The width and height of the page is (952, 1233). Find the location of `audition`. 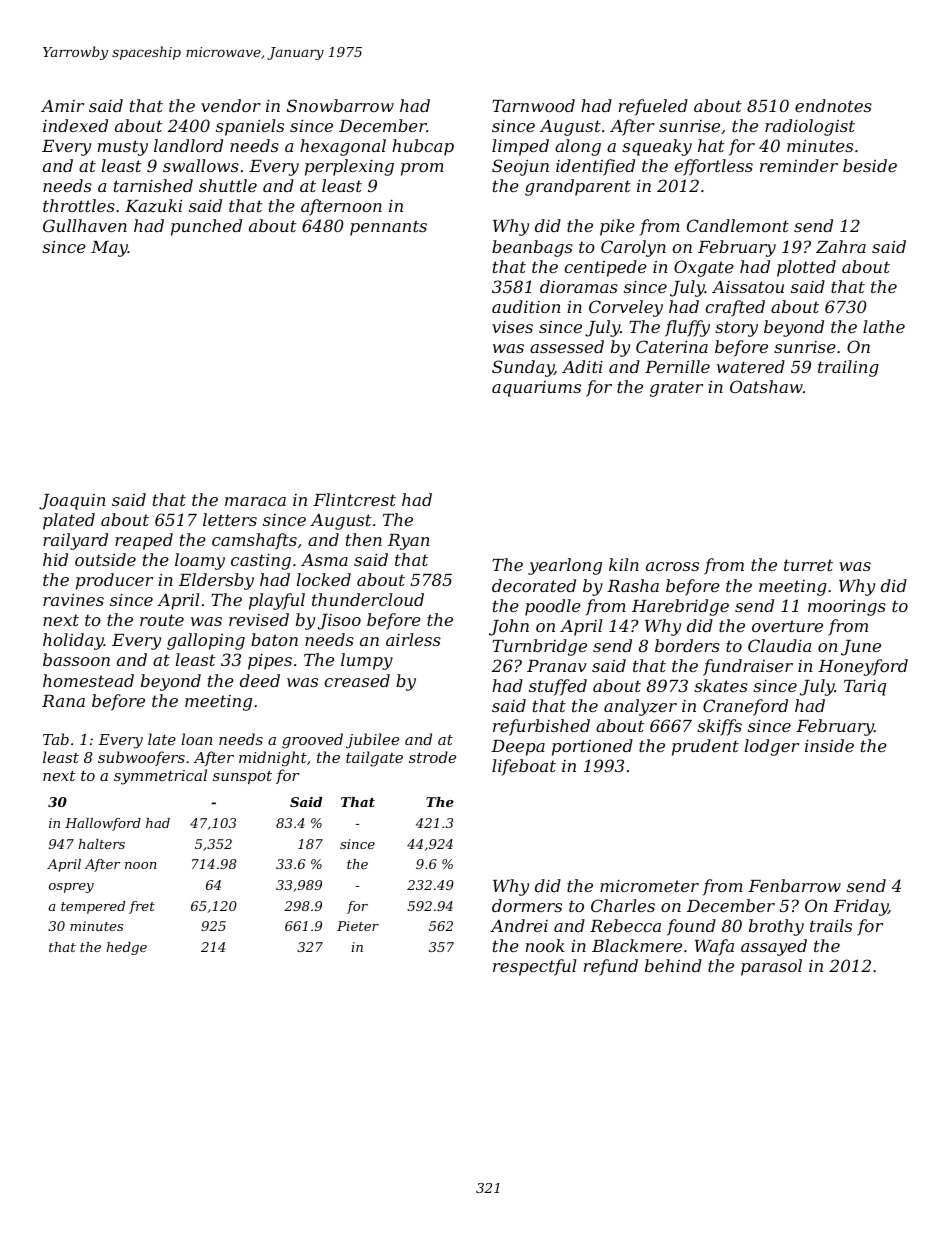

audition is located at coordinates (526, 306).
